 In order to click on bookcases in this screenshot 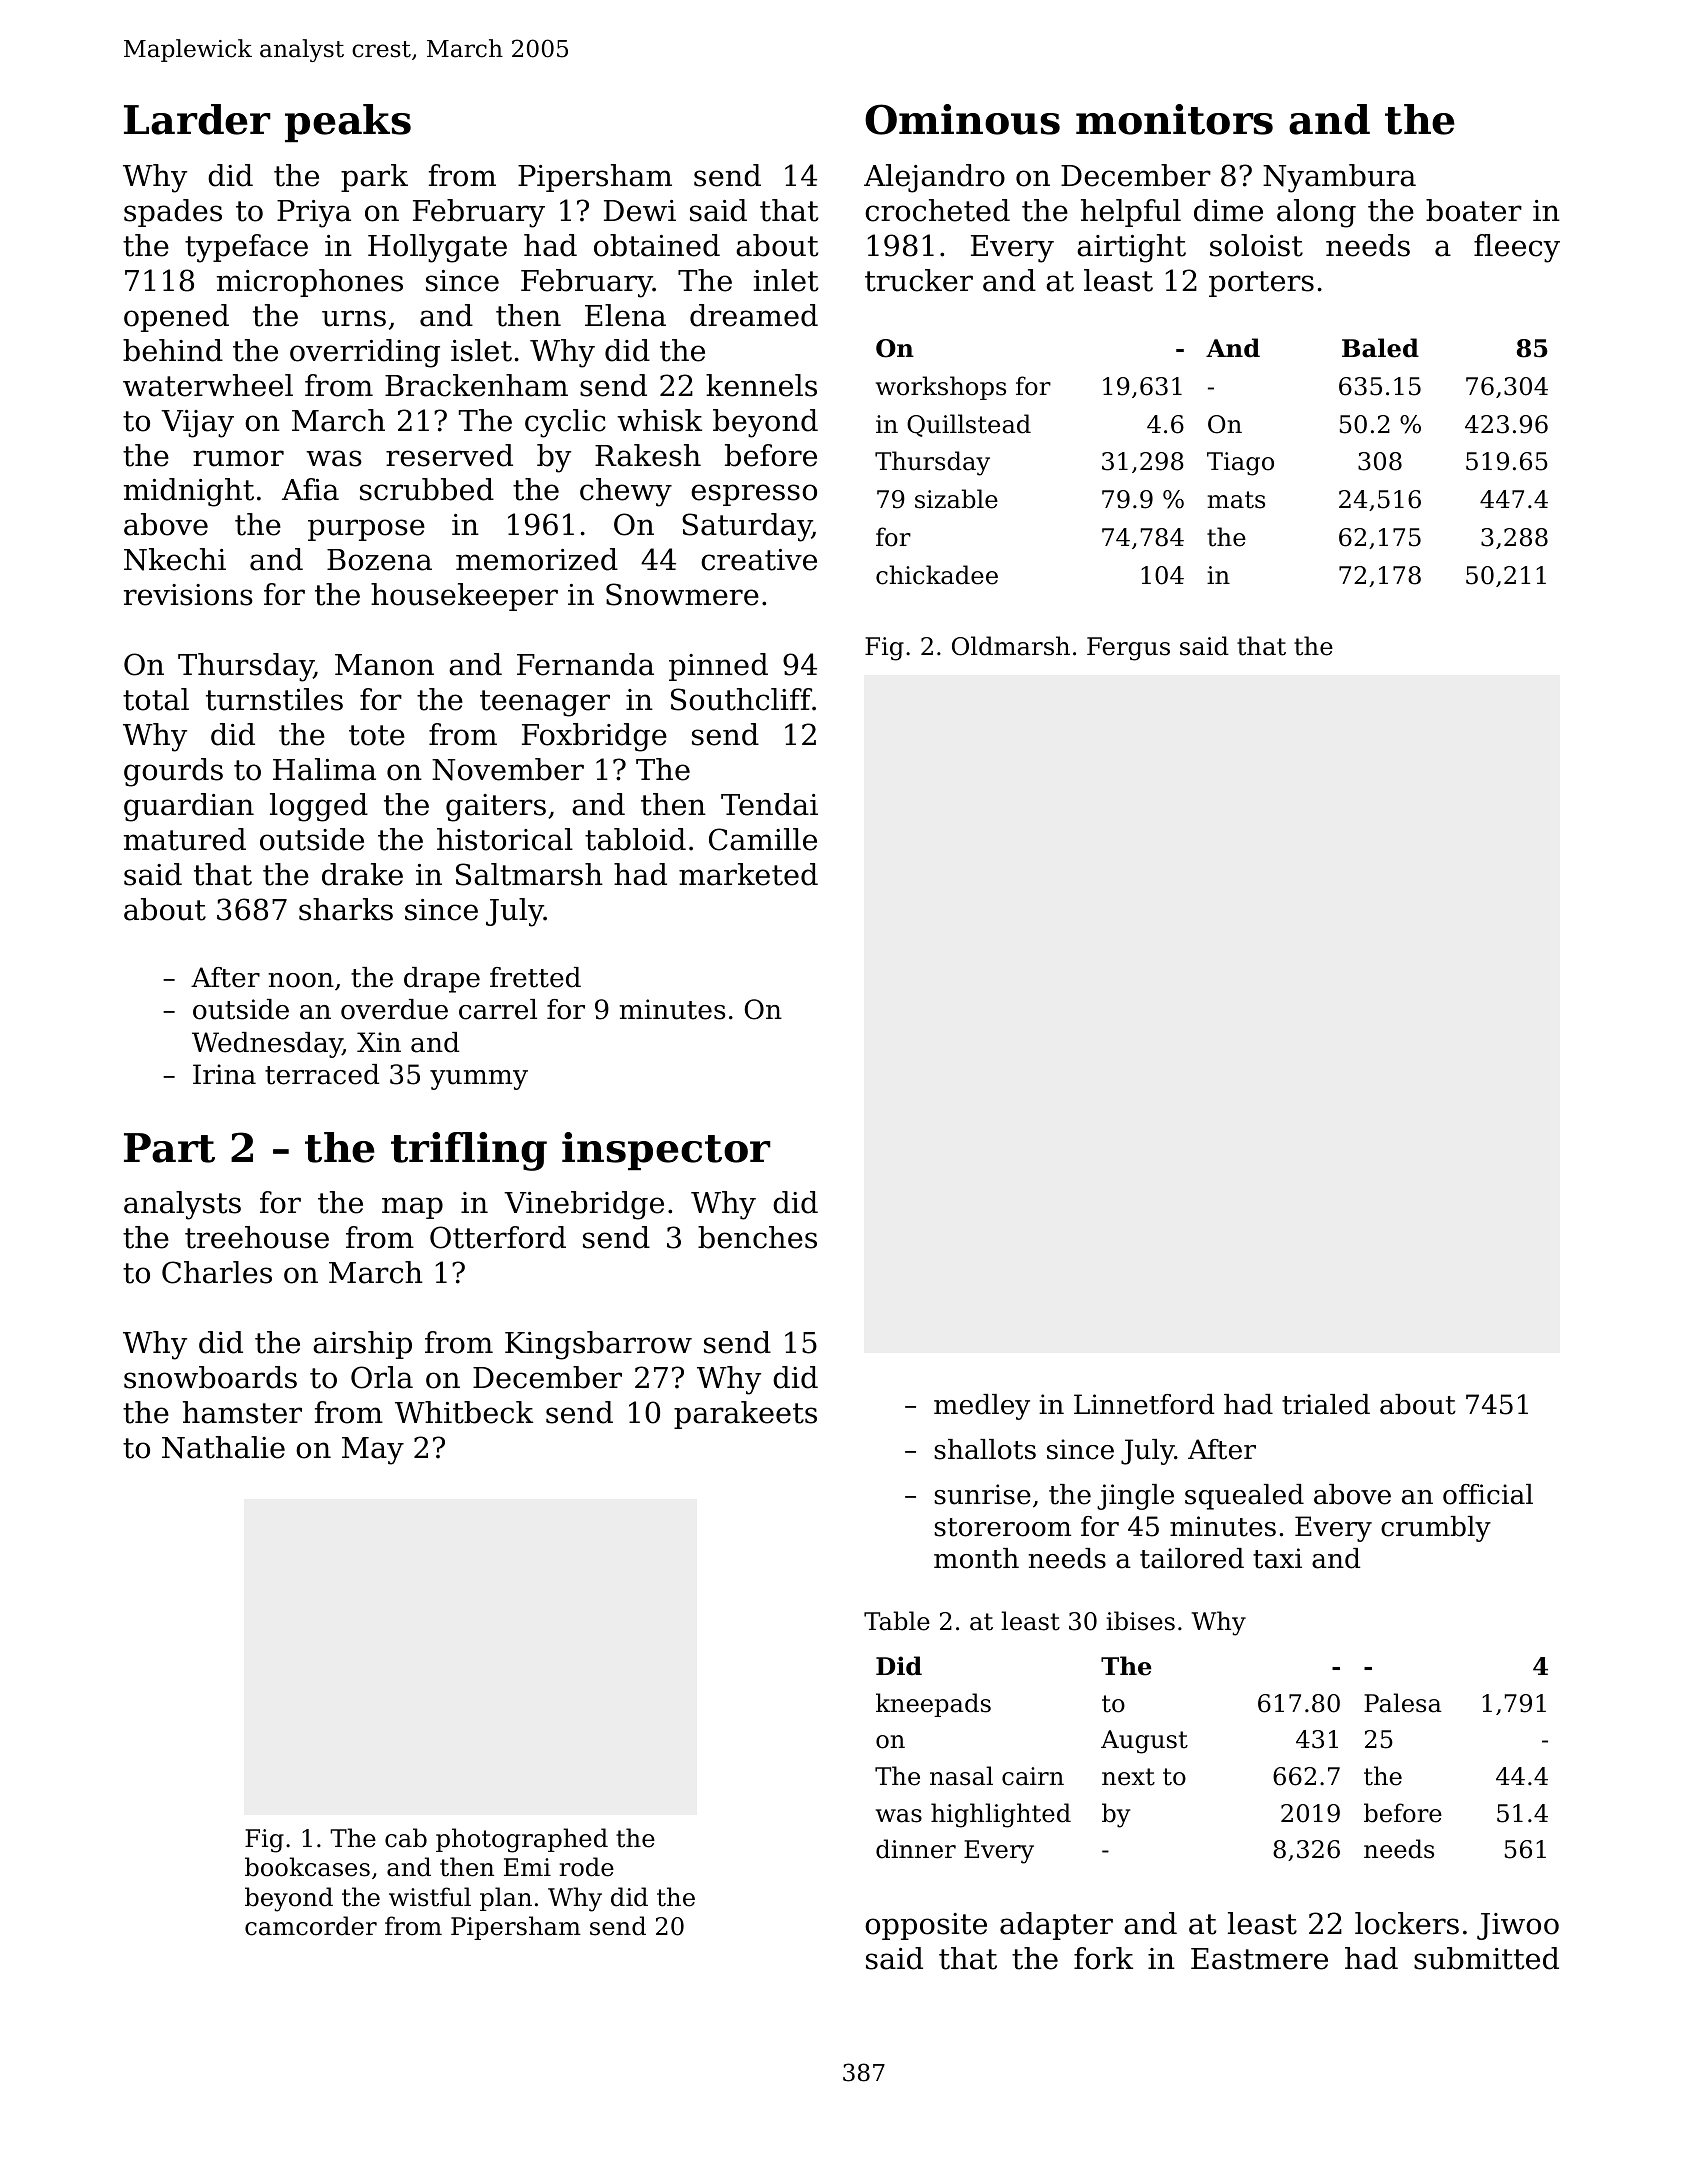, I will do `click(307, 1867)`.
